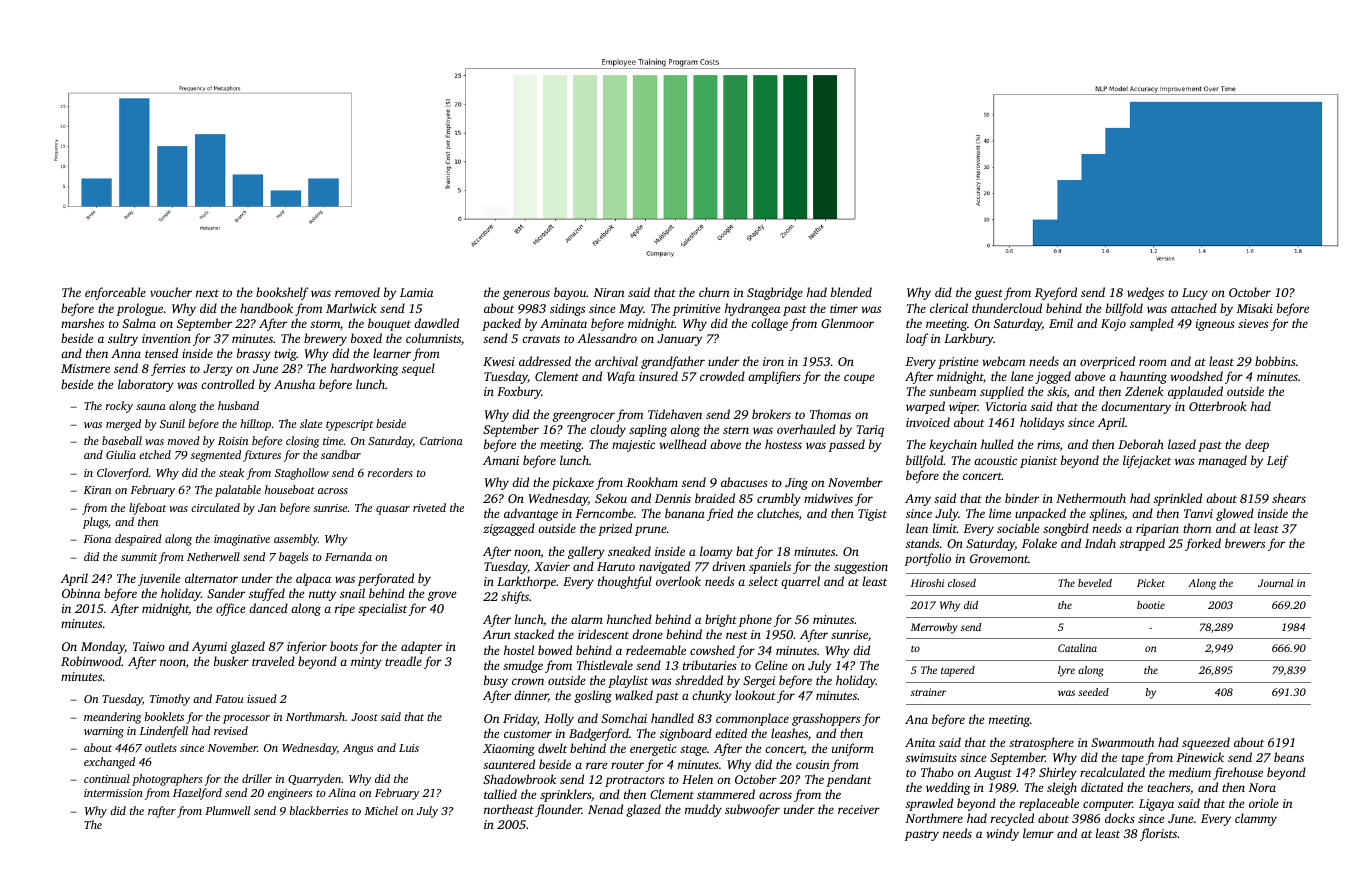  Describe the element at coordinates (1056, 293) in the document. I see `Ryeford` at that location.
